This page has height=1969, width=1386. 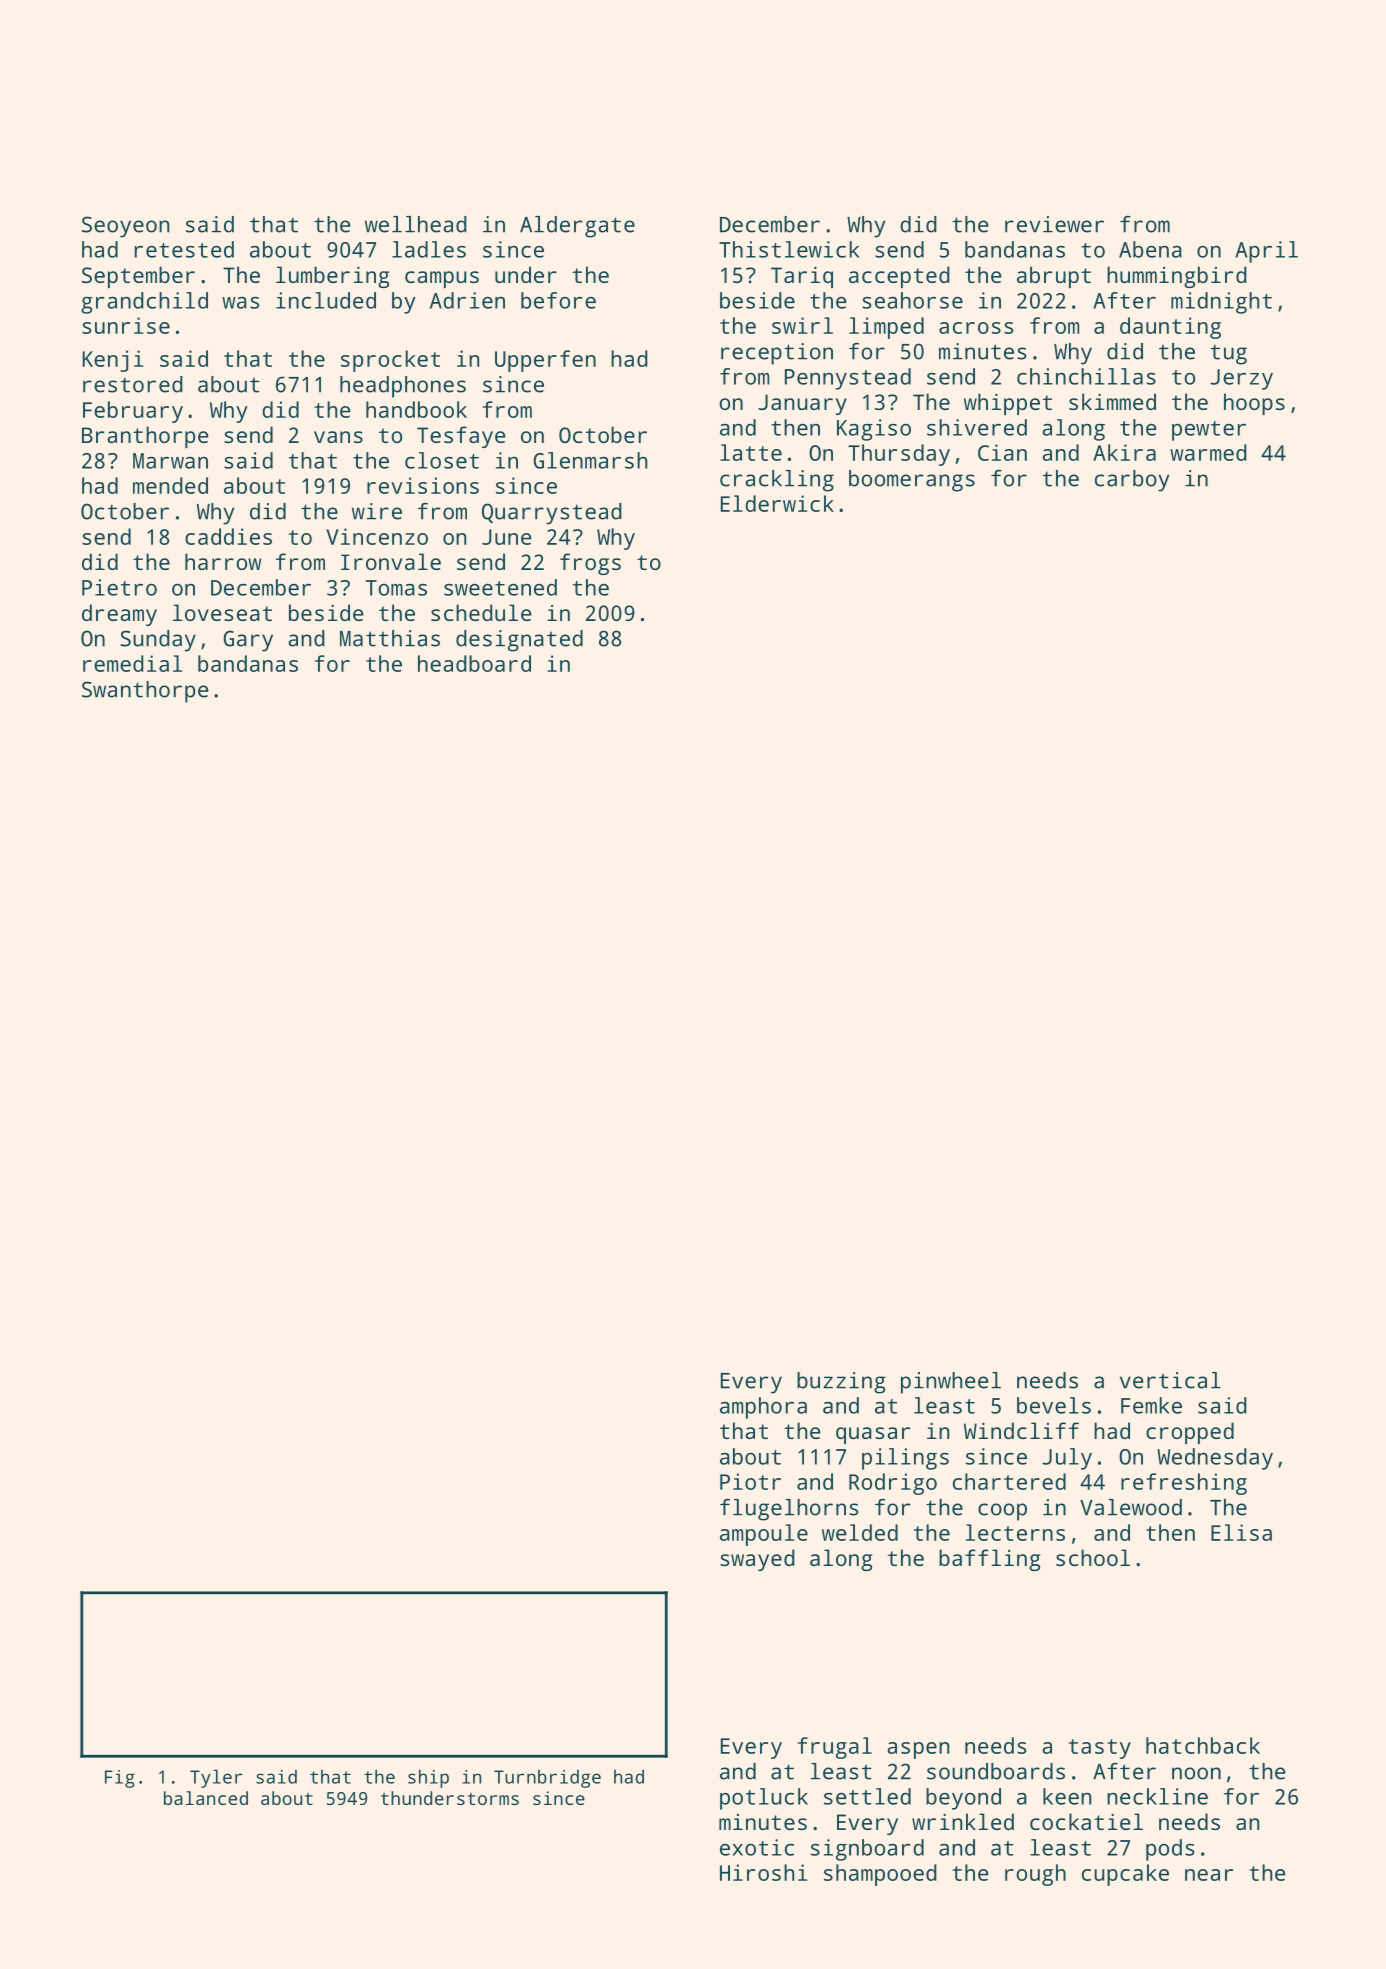 What do you see at coordinates (873, 1435) in the page?
I see `quasar` at bounding box center [873, 1435].
